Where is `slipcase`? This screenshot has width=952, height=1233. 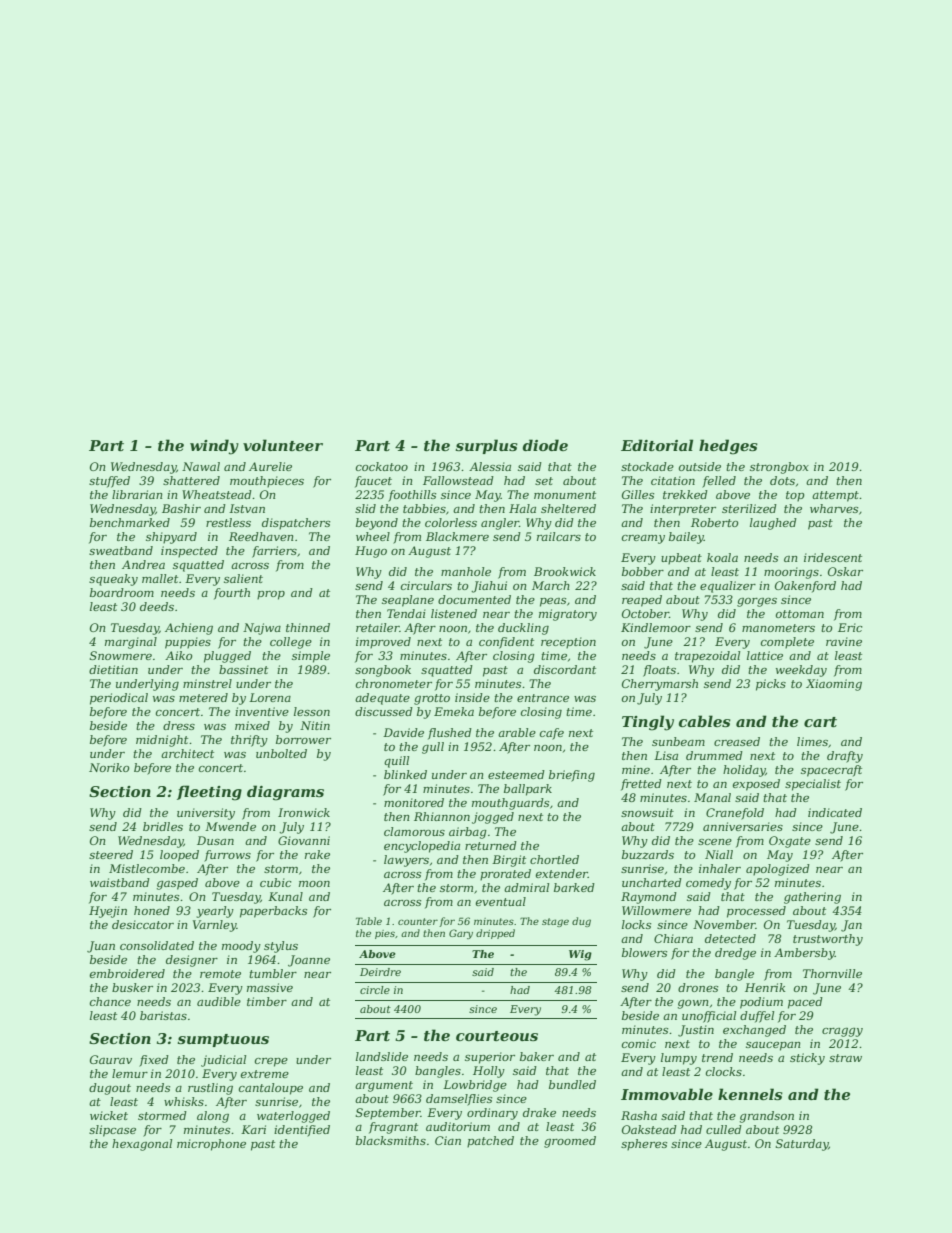
slipcase is located at coordinates (112, 1131).
